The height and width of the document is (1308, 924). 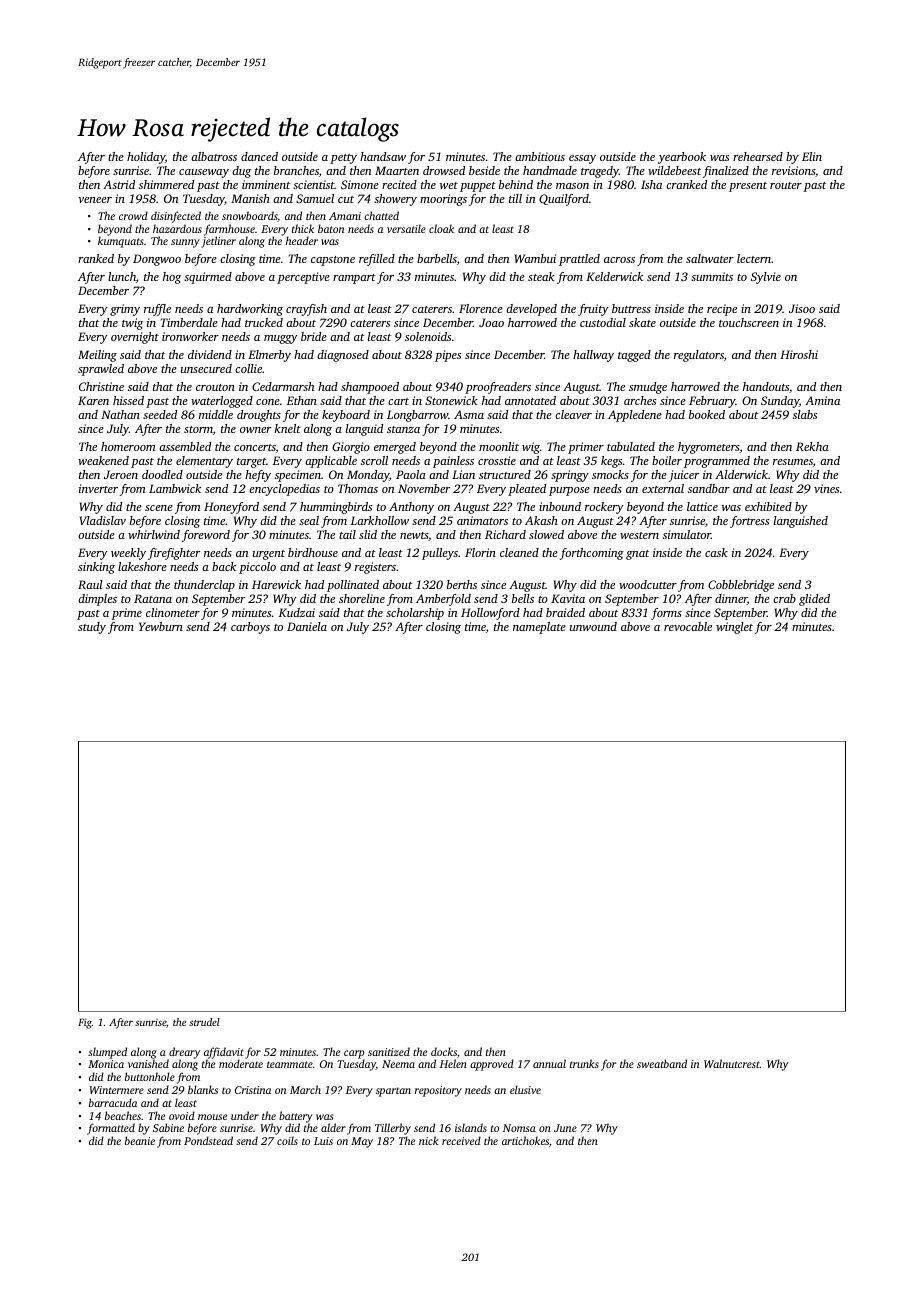 I want to click on sweatband, so click(x=662, y=1063).
